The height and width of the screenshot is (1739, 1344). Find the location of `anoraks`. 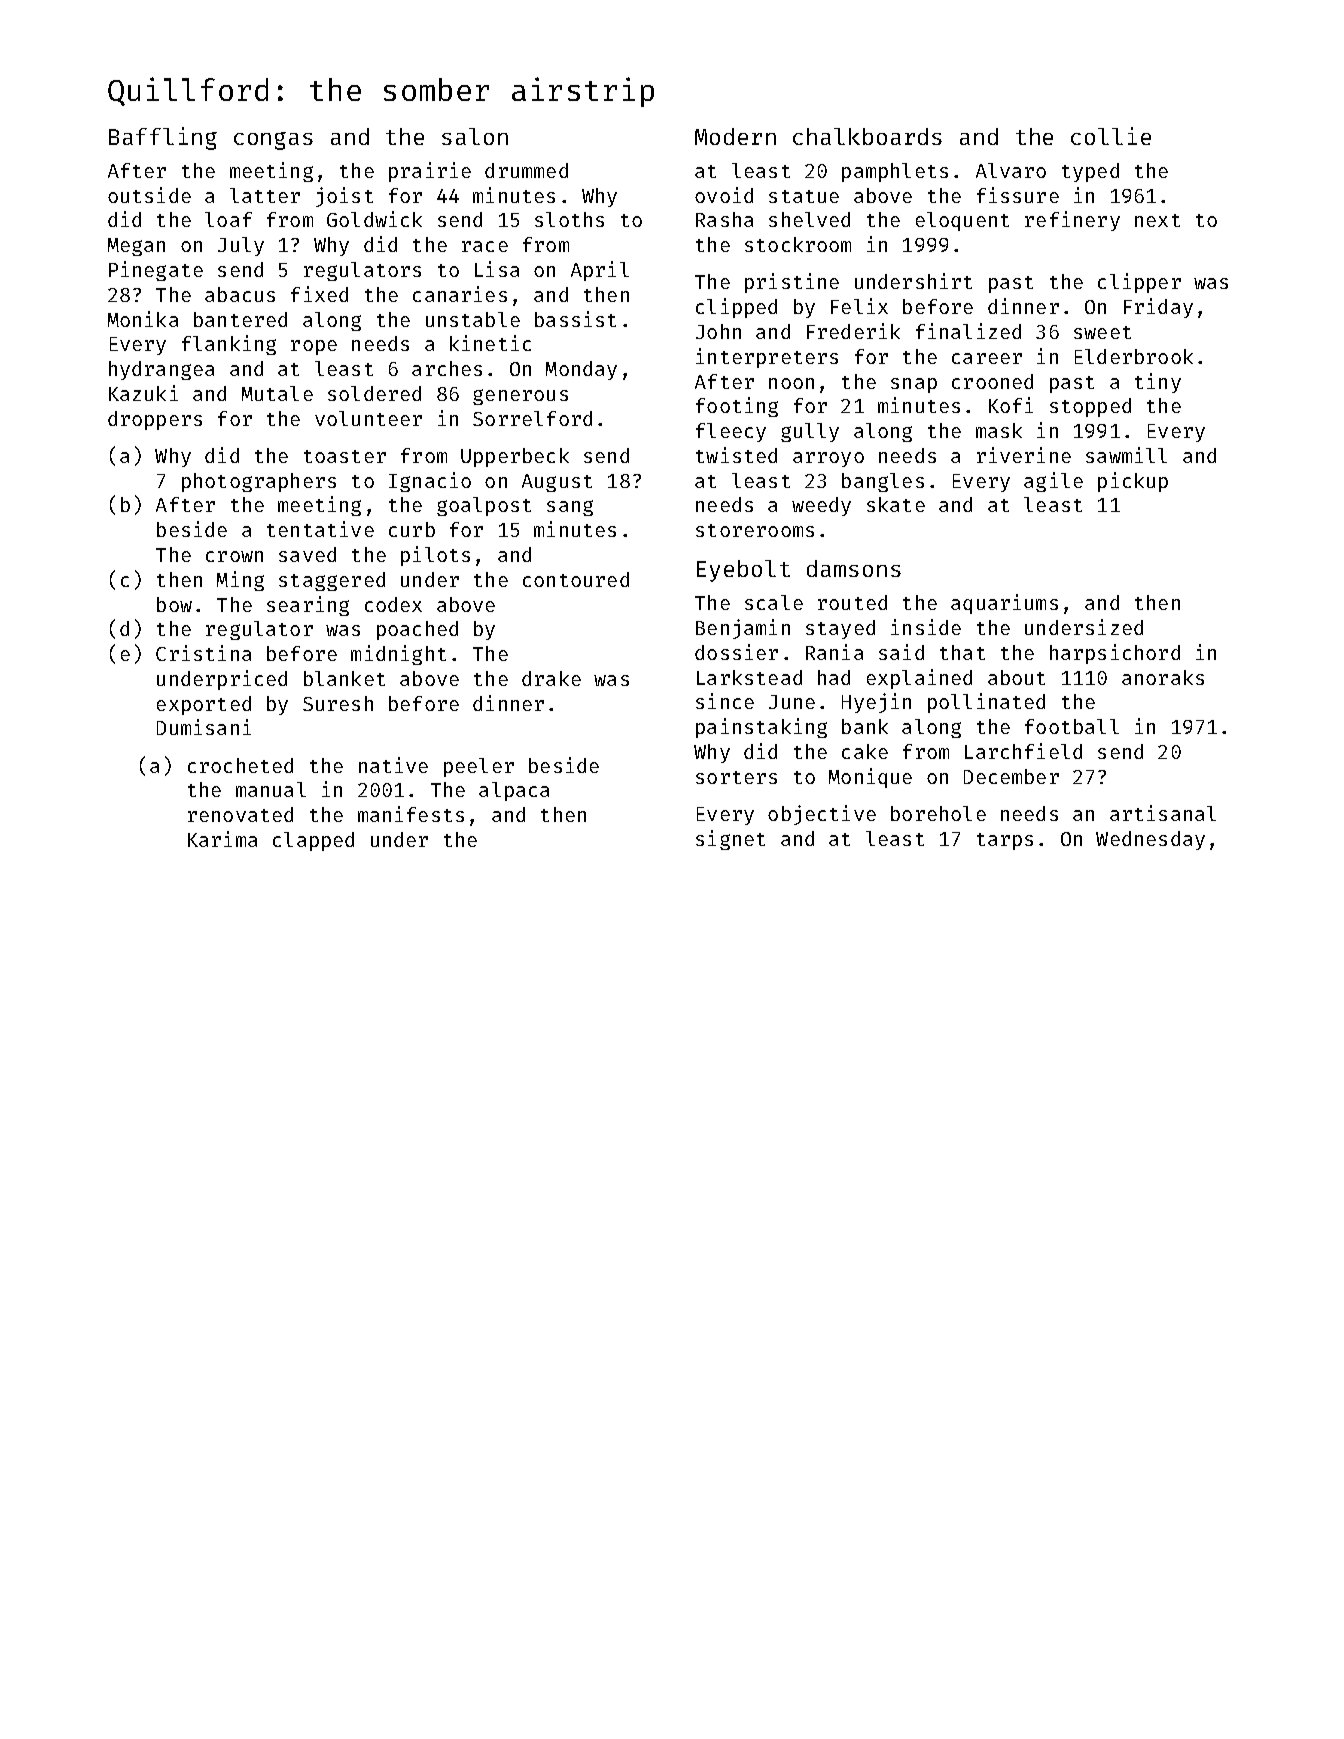

anoraks is located at coordinates (1163, 677).
